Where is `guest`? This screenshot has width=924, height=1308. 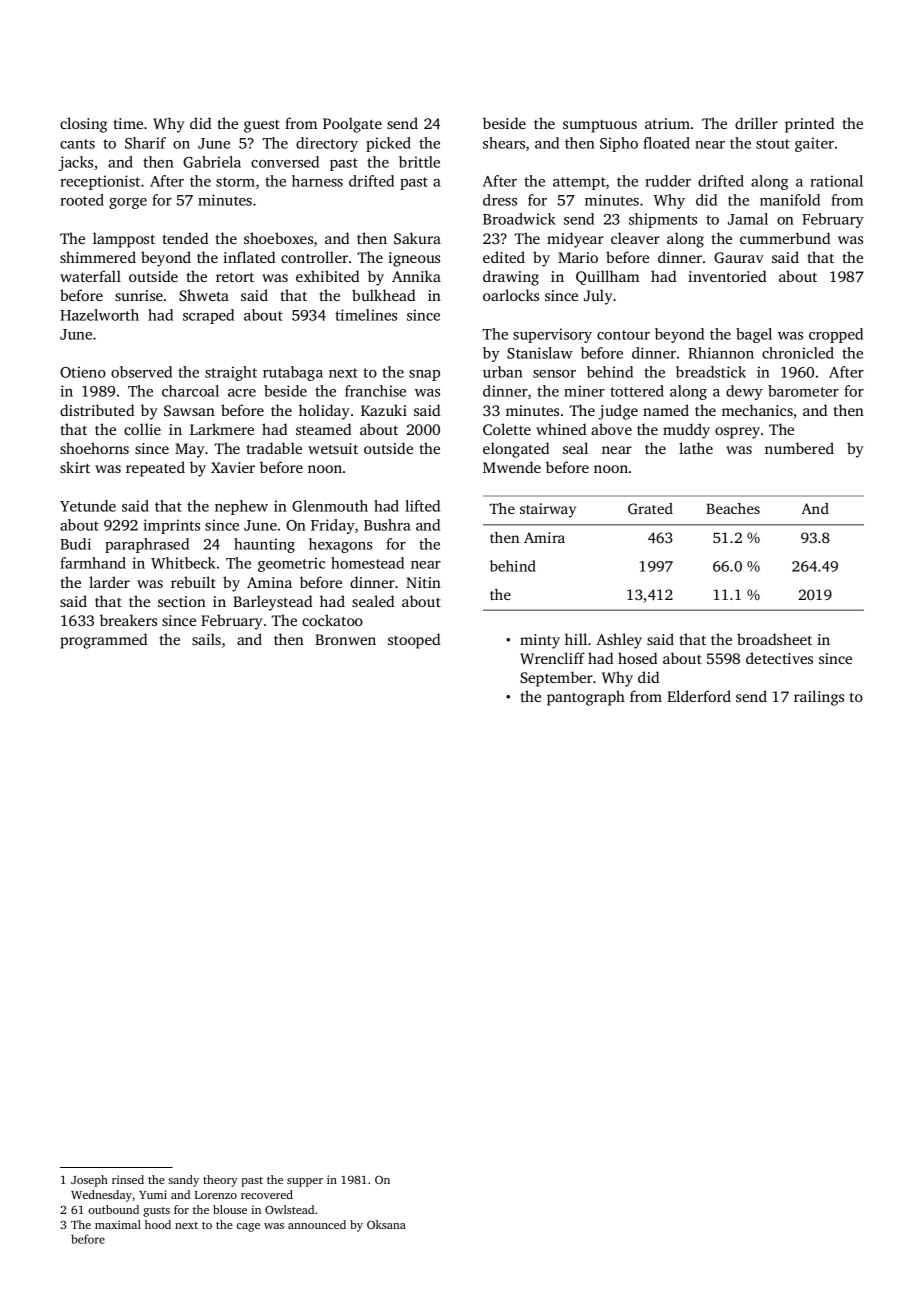 guest is located at coordinates (262, 126).
